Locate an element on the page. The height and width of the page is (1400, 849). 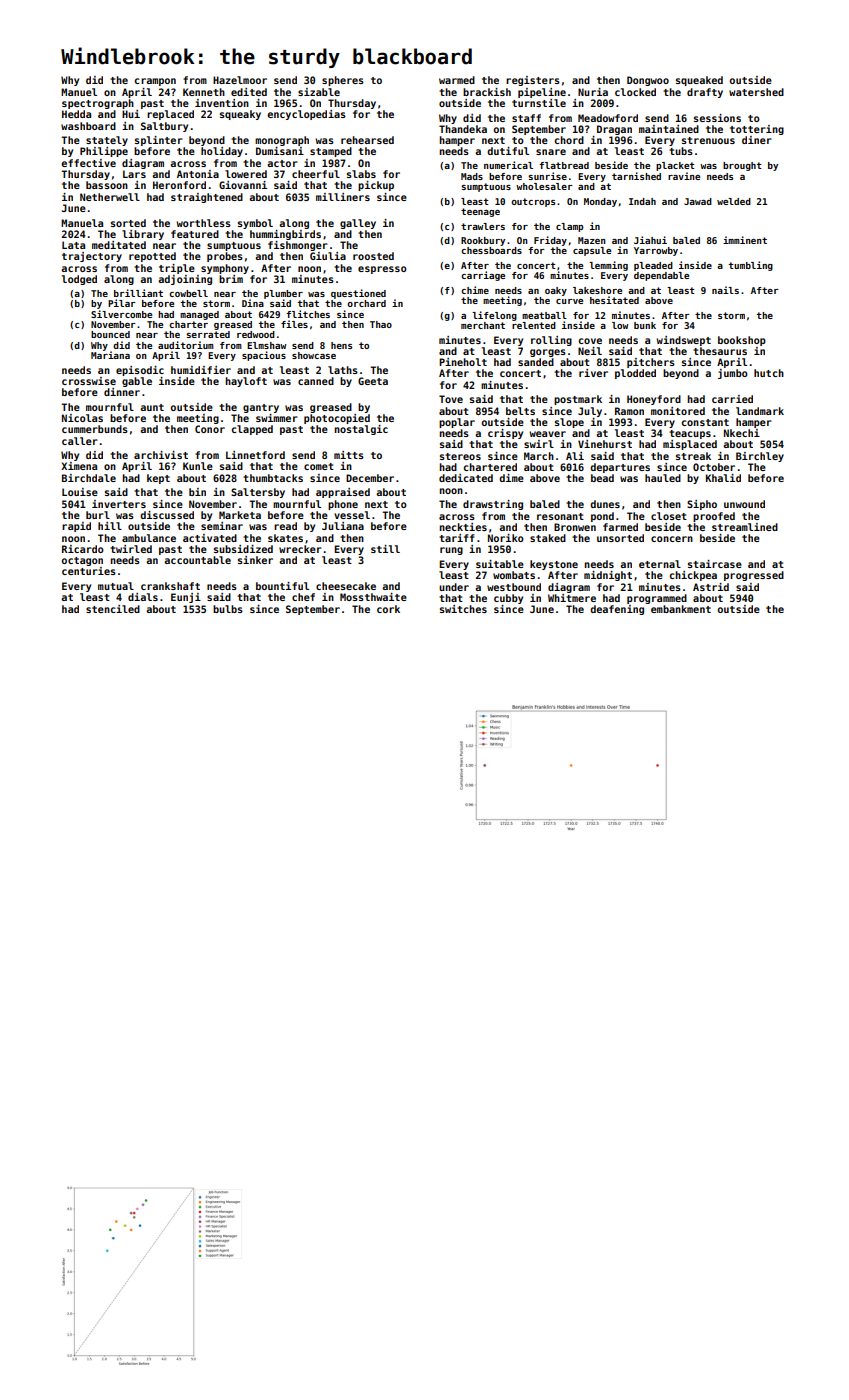
inverters is located at coordinates (119, 504).
